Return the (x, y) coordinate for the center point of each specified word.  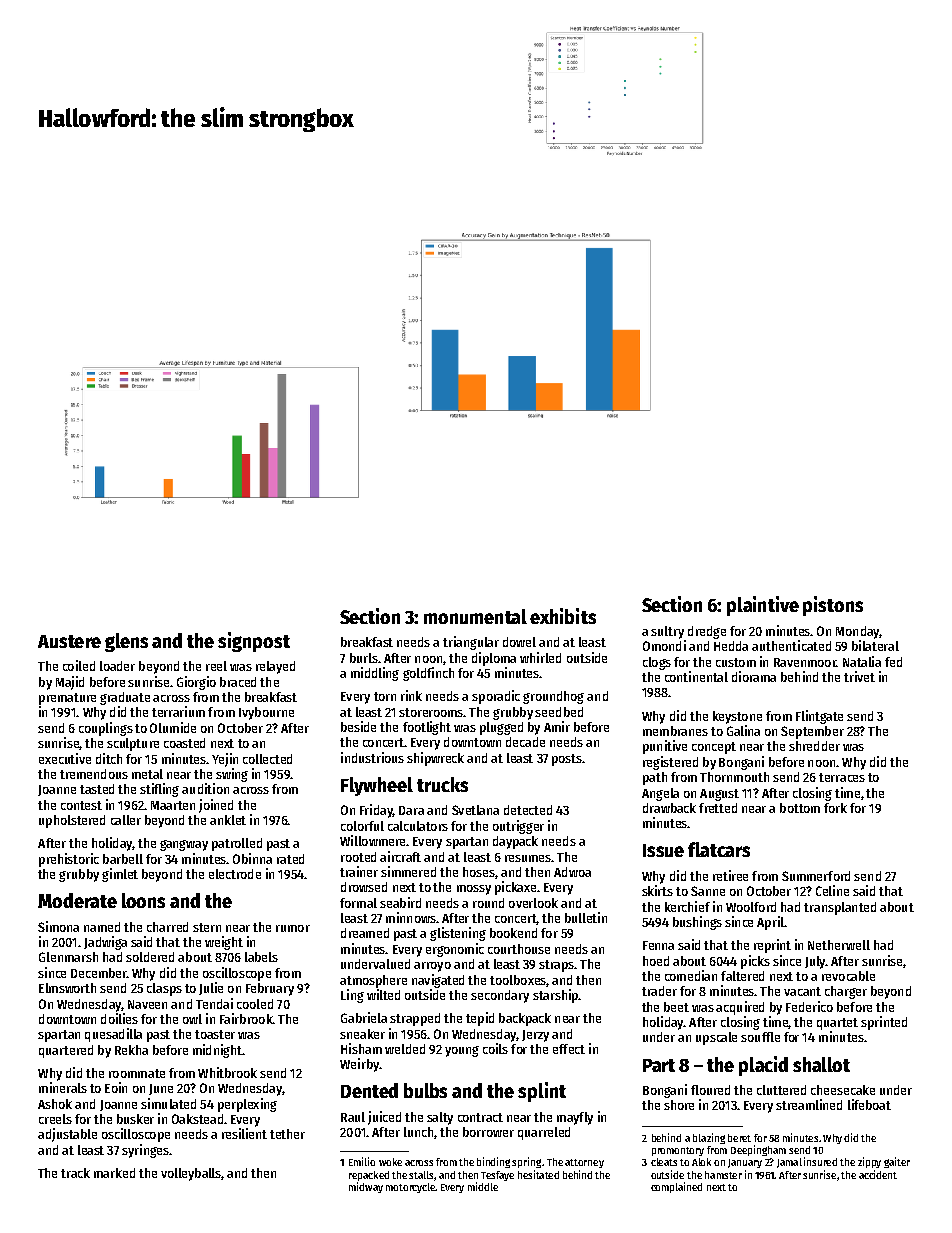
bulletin (586, 917)
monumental (475, 616)
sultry (667, 632)
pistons (833, 606)
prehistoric (69, 860)
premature (67, 699)
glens (126, 642)
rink (411, 695)
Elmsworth (67, 988)
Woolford (751, 907)
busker (135, 1119)
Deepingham (758, 1150)
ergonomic (455, 950)
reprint (772, 946)
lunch (418, 1132)
